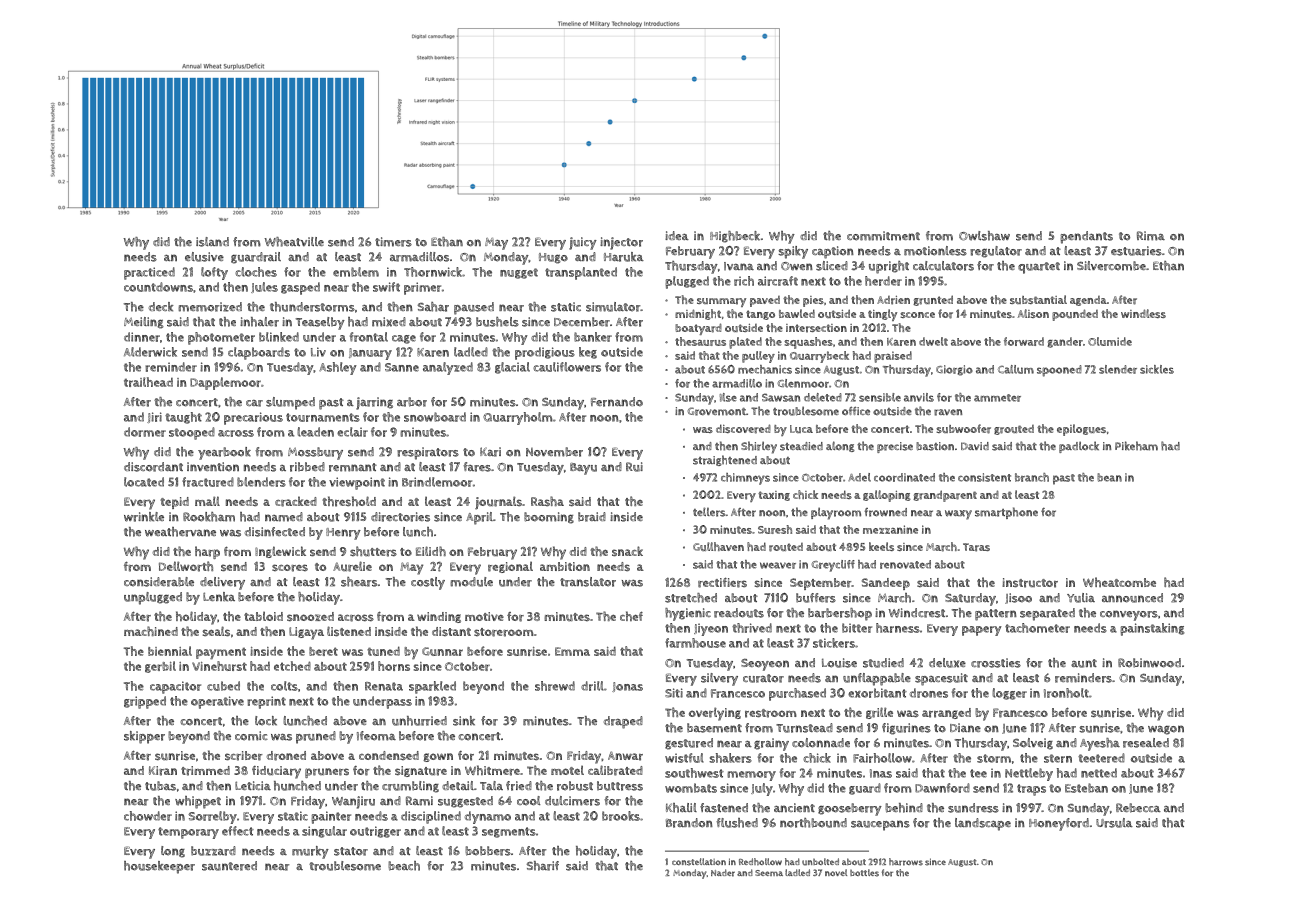  I want to click on housekeeper, so click(159, 867).
